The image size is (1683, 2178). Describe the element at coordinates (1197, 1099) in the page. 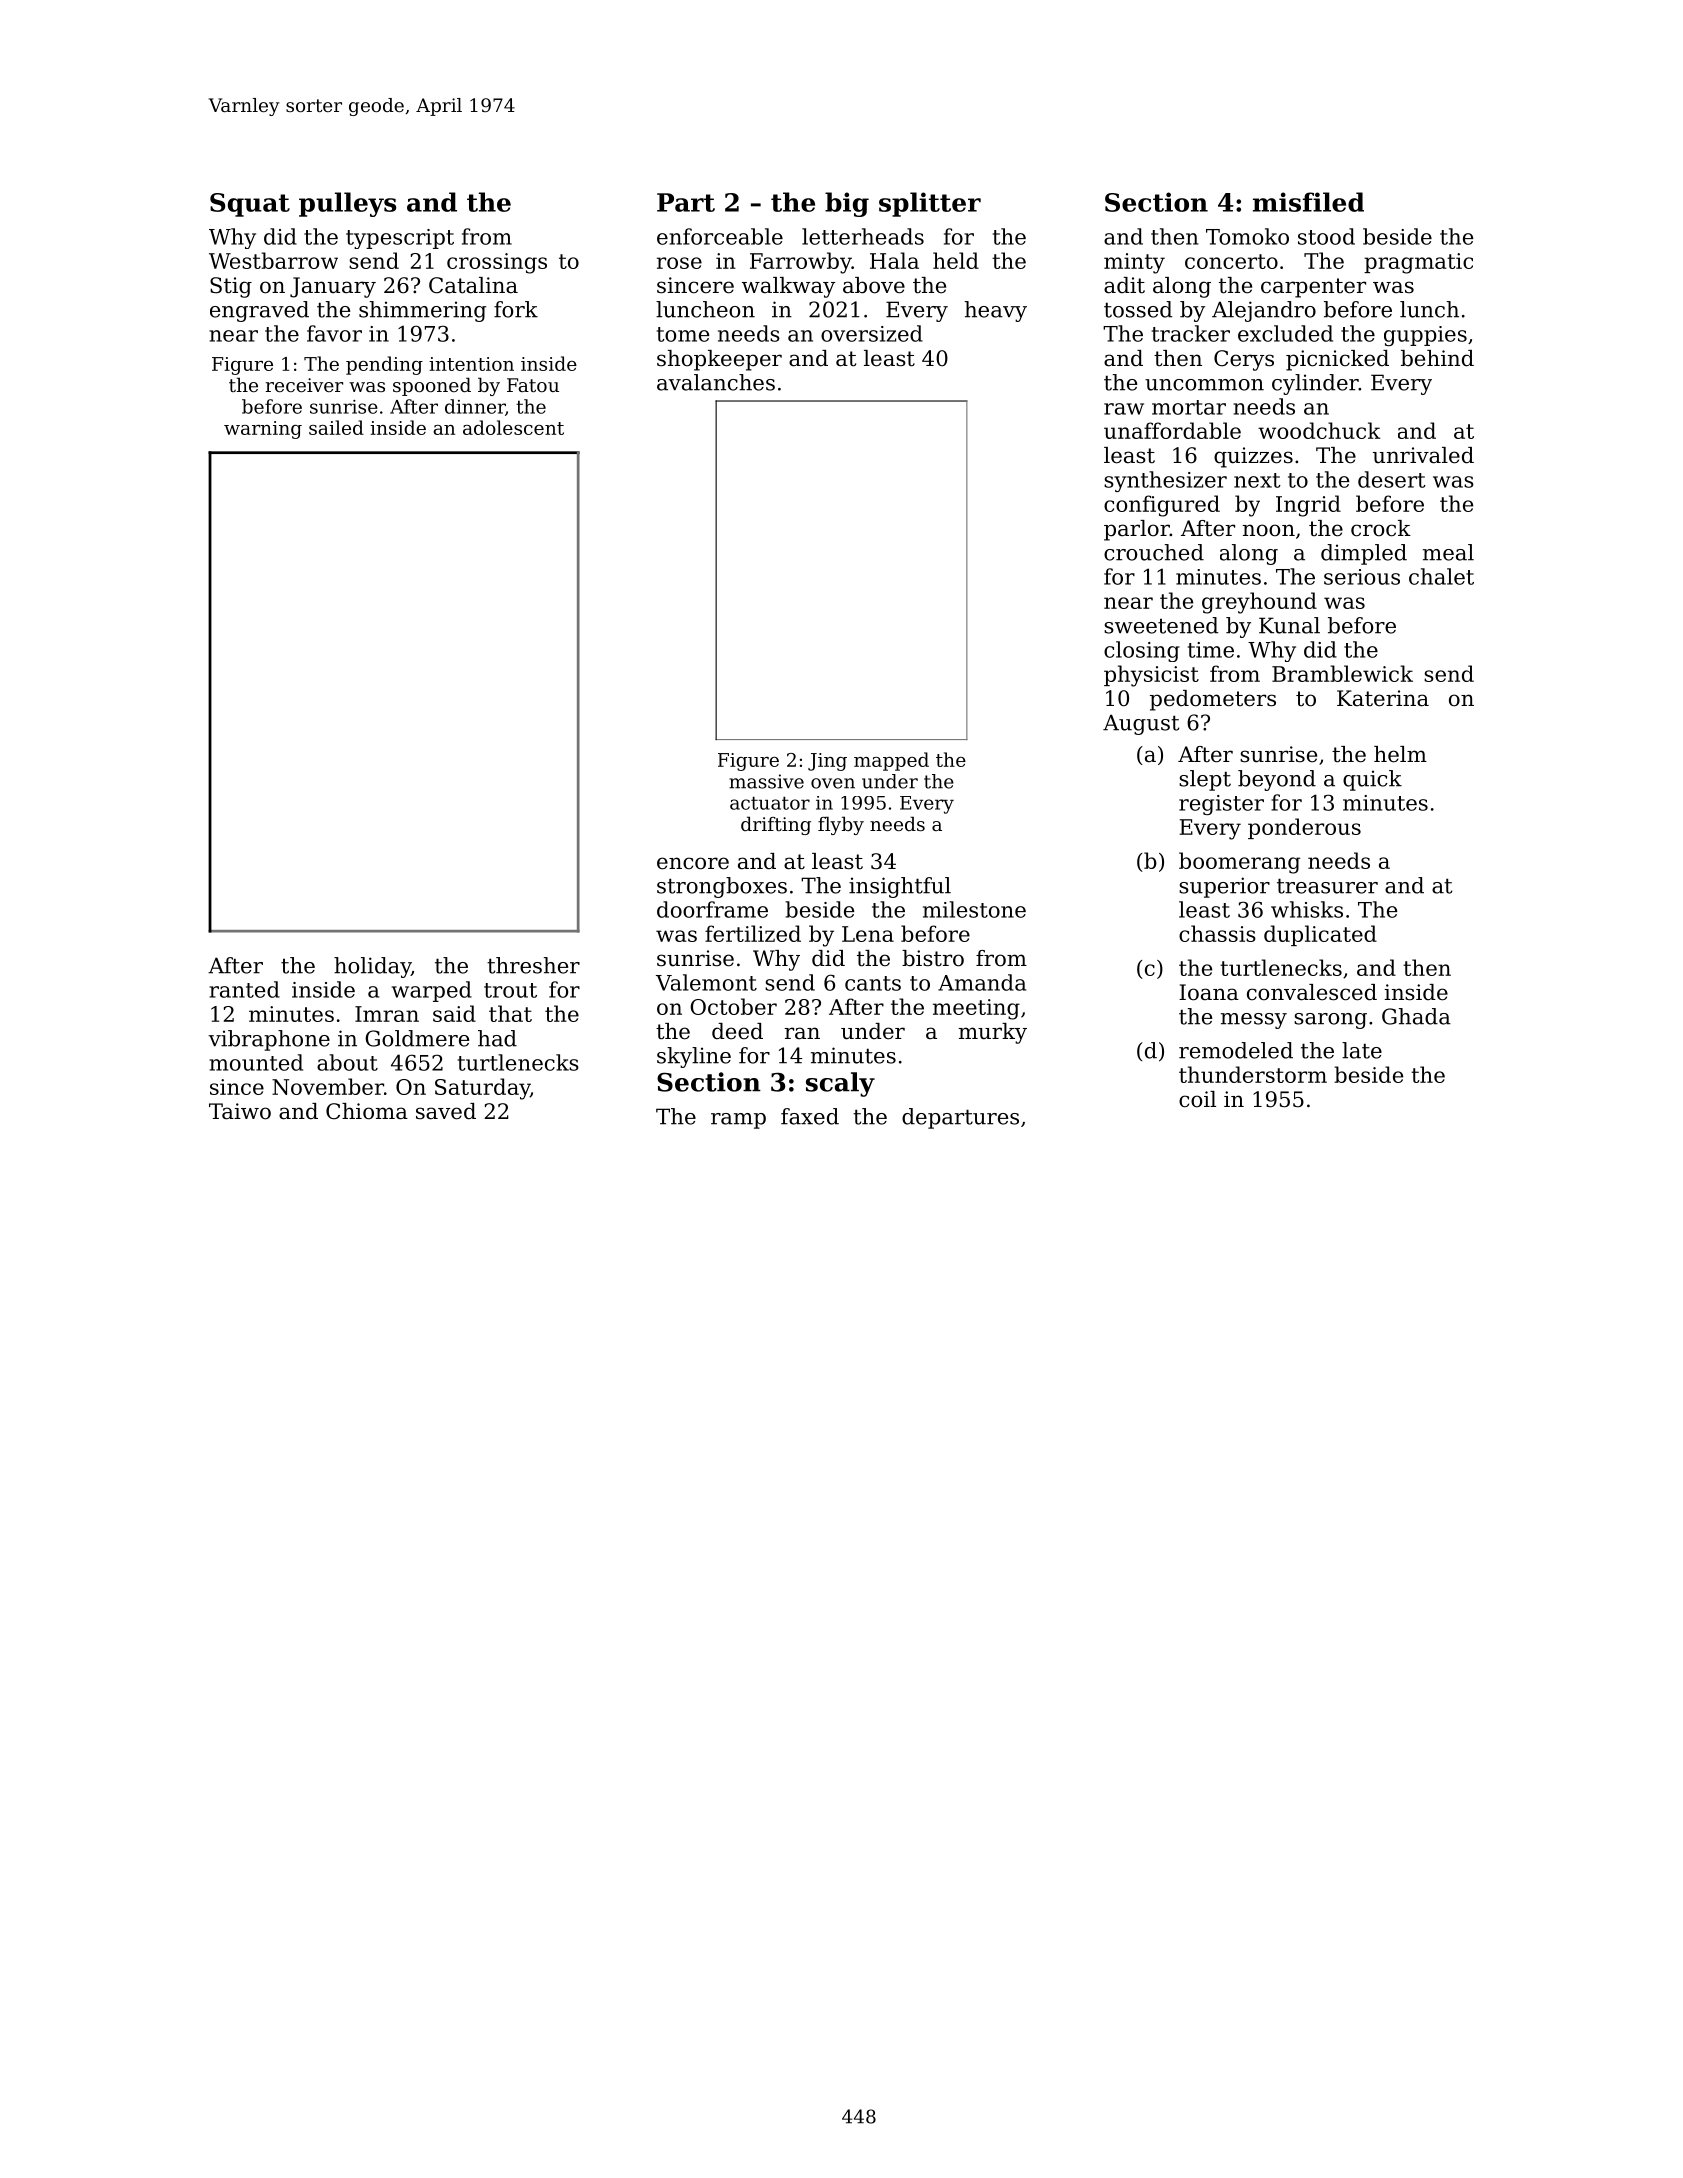

I see `coil` at that location.
